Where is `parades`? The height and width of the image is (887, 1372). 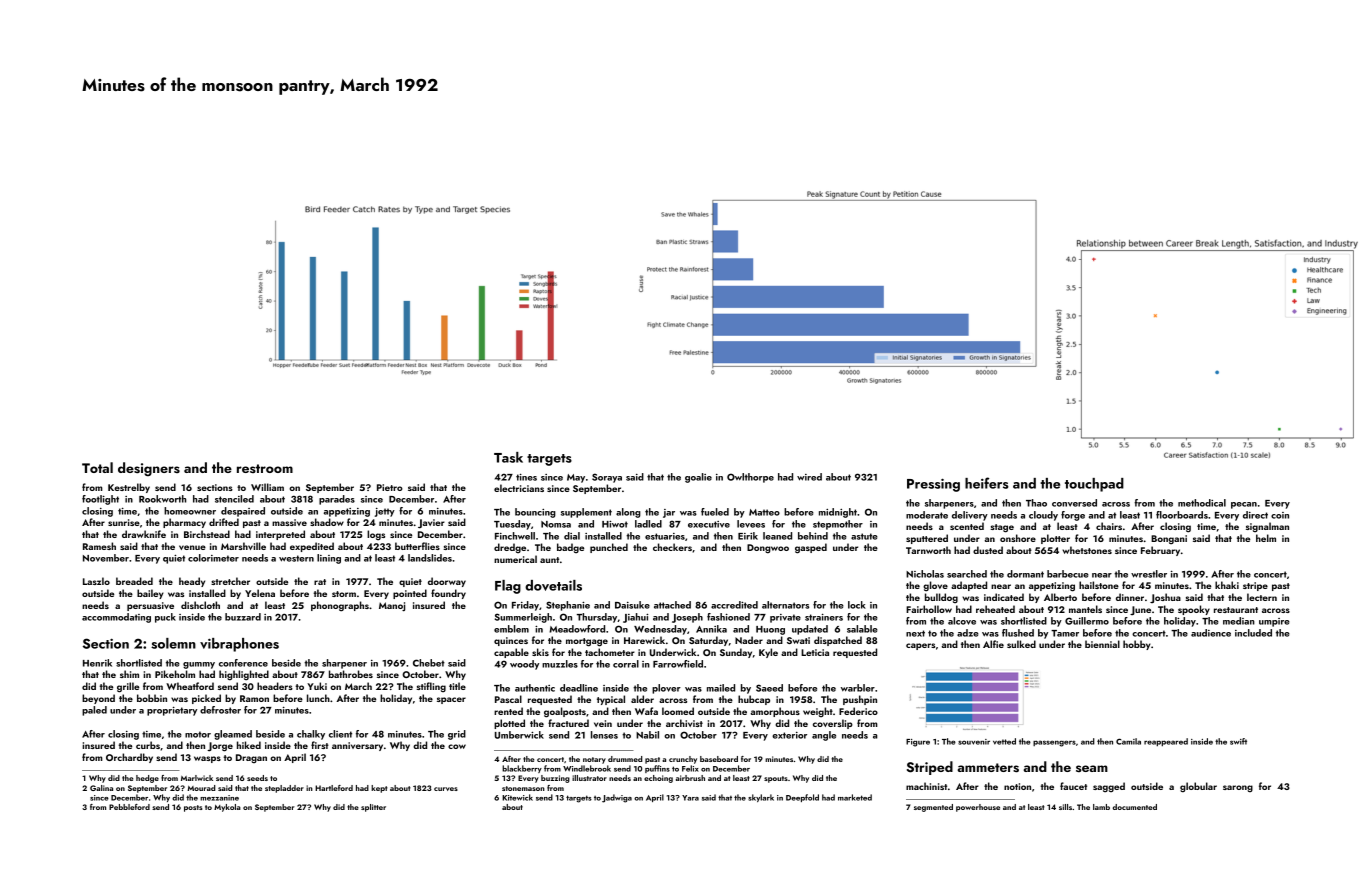 parades is located at coordinates (337, 500).
